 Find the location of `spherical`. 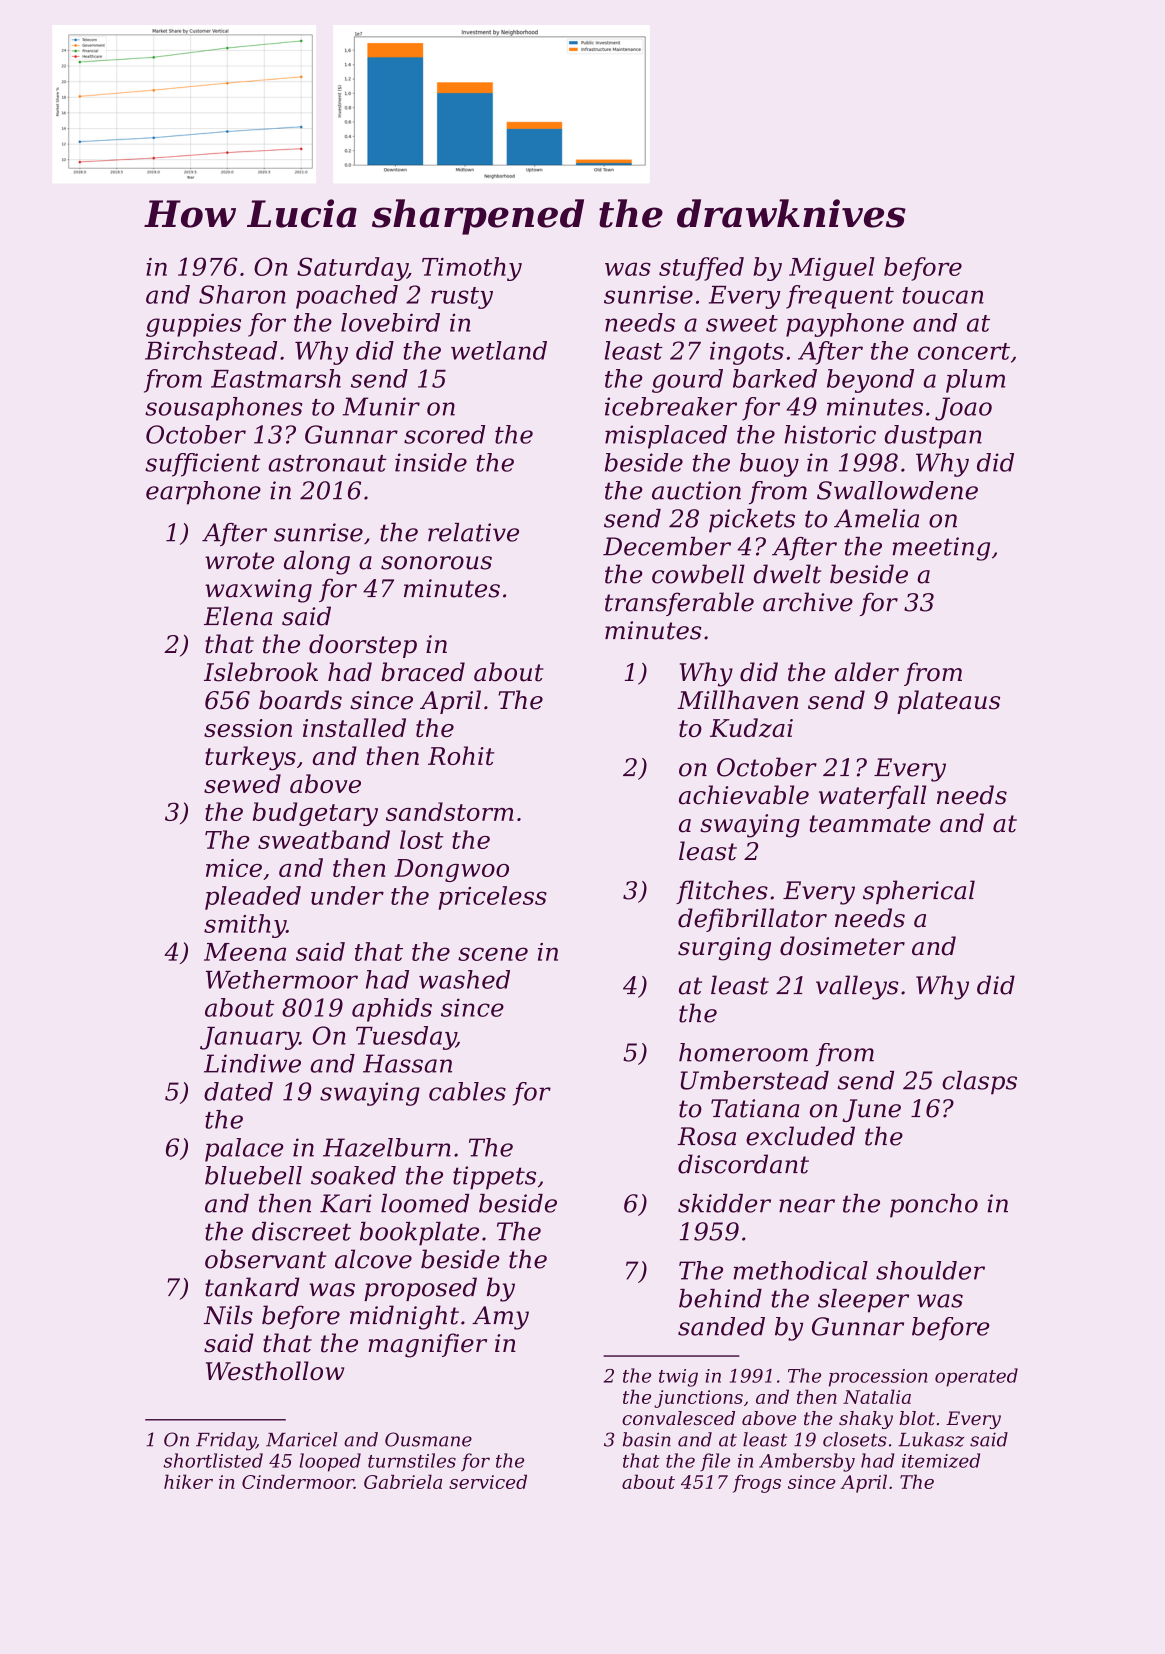

spherical is located at coordinates (919, 892).
